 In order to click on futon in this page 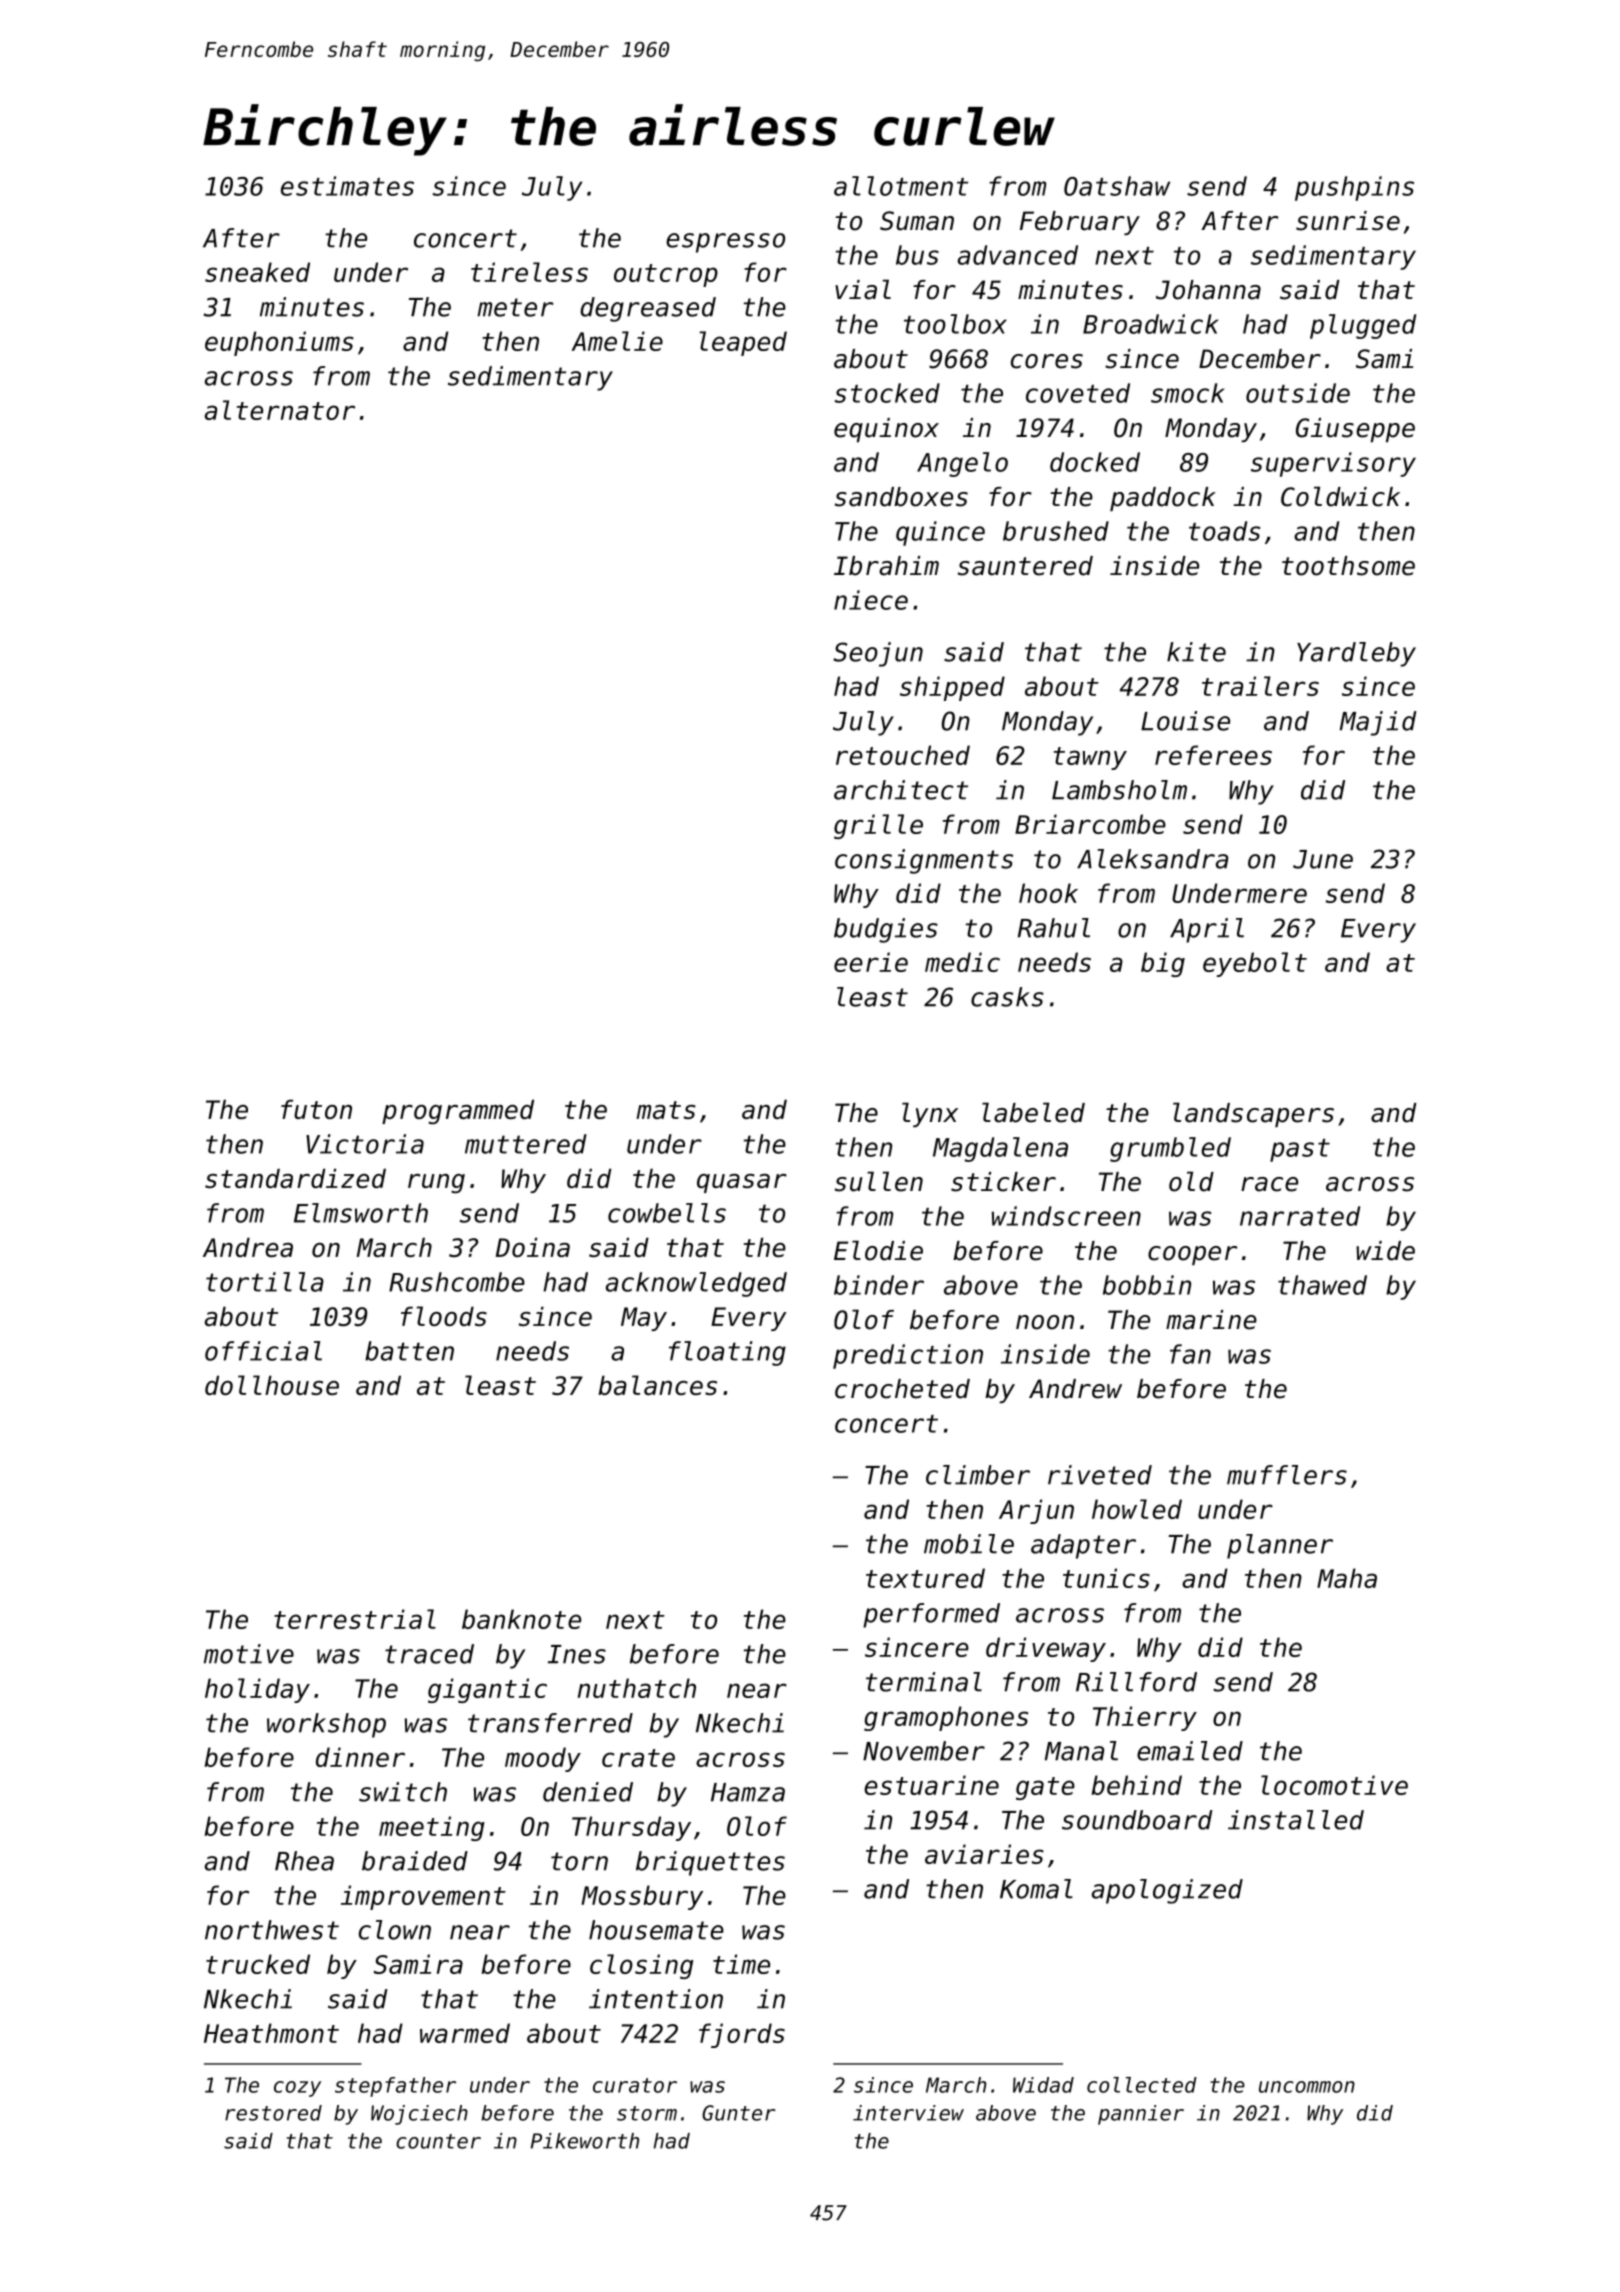, I will do `click(316, 1109)`.
